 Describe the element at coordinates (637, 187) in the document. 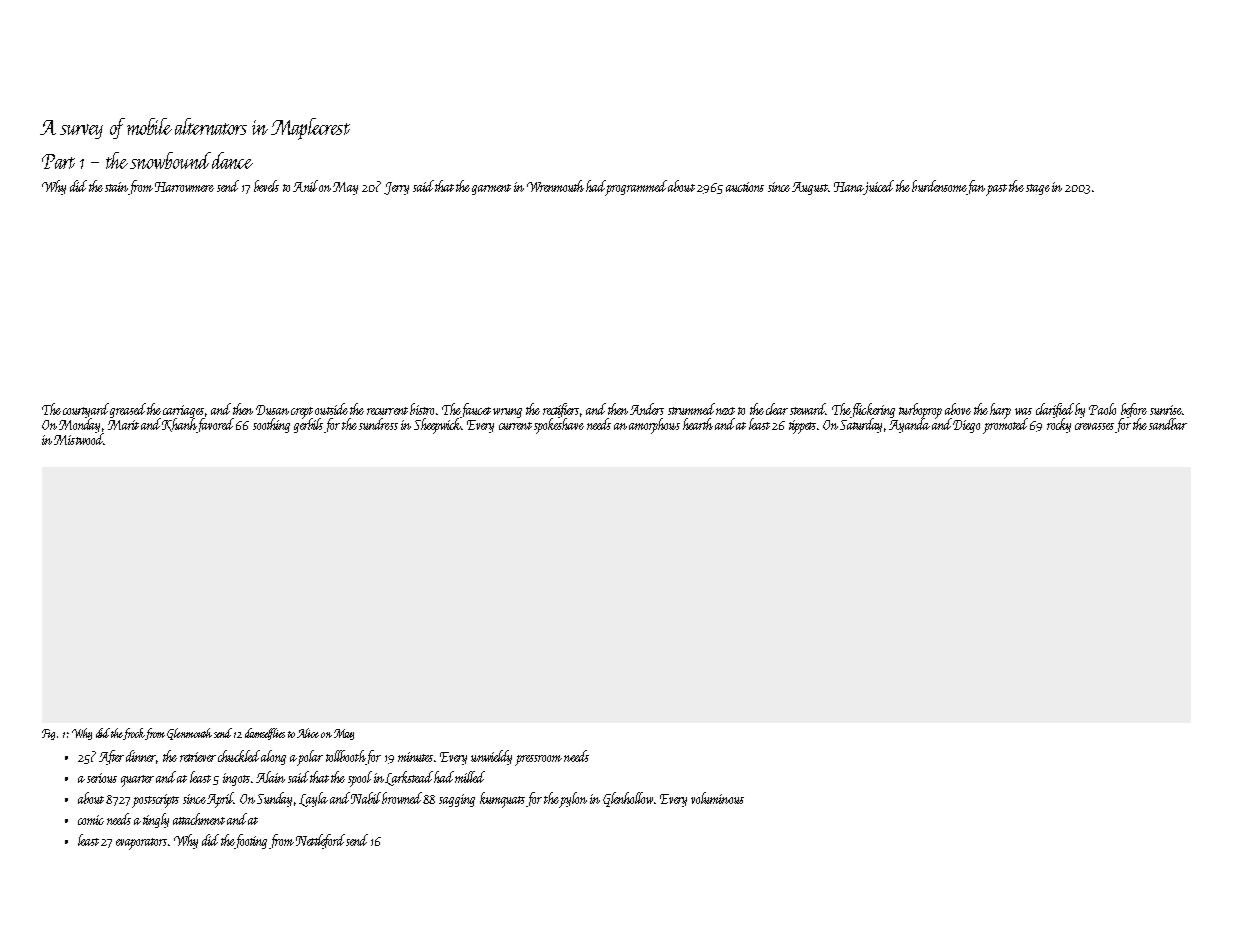

I see `programmed` at that location.
